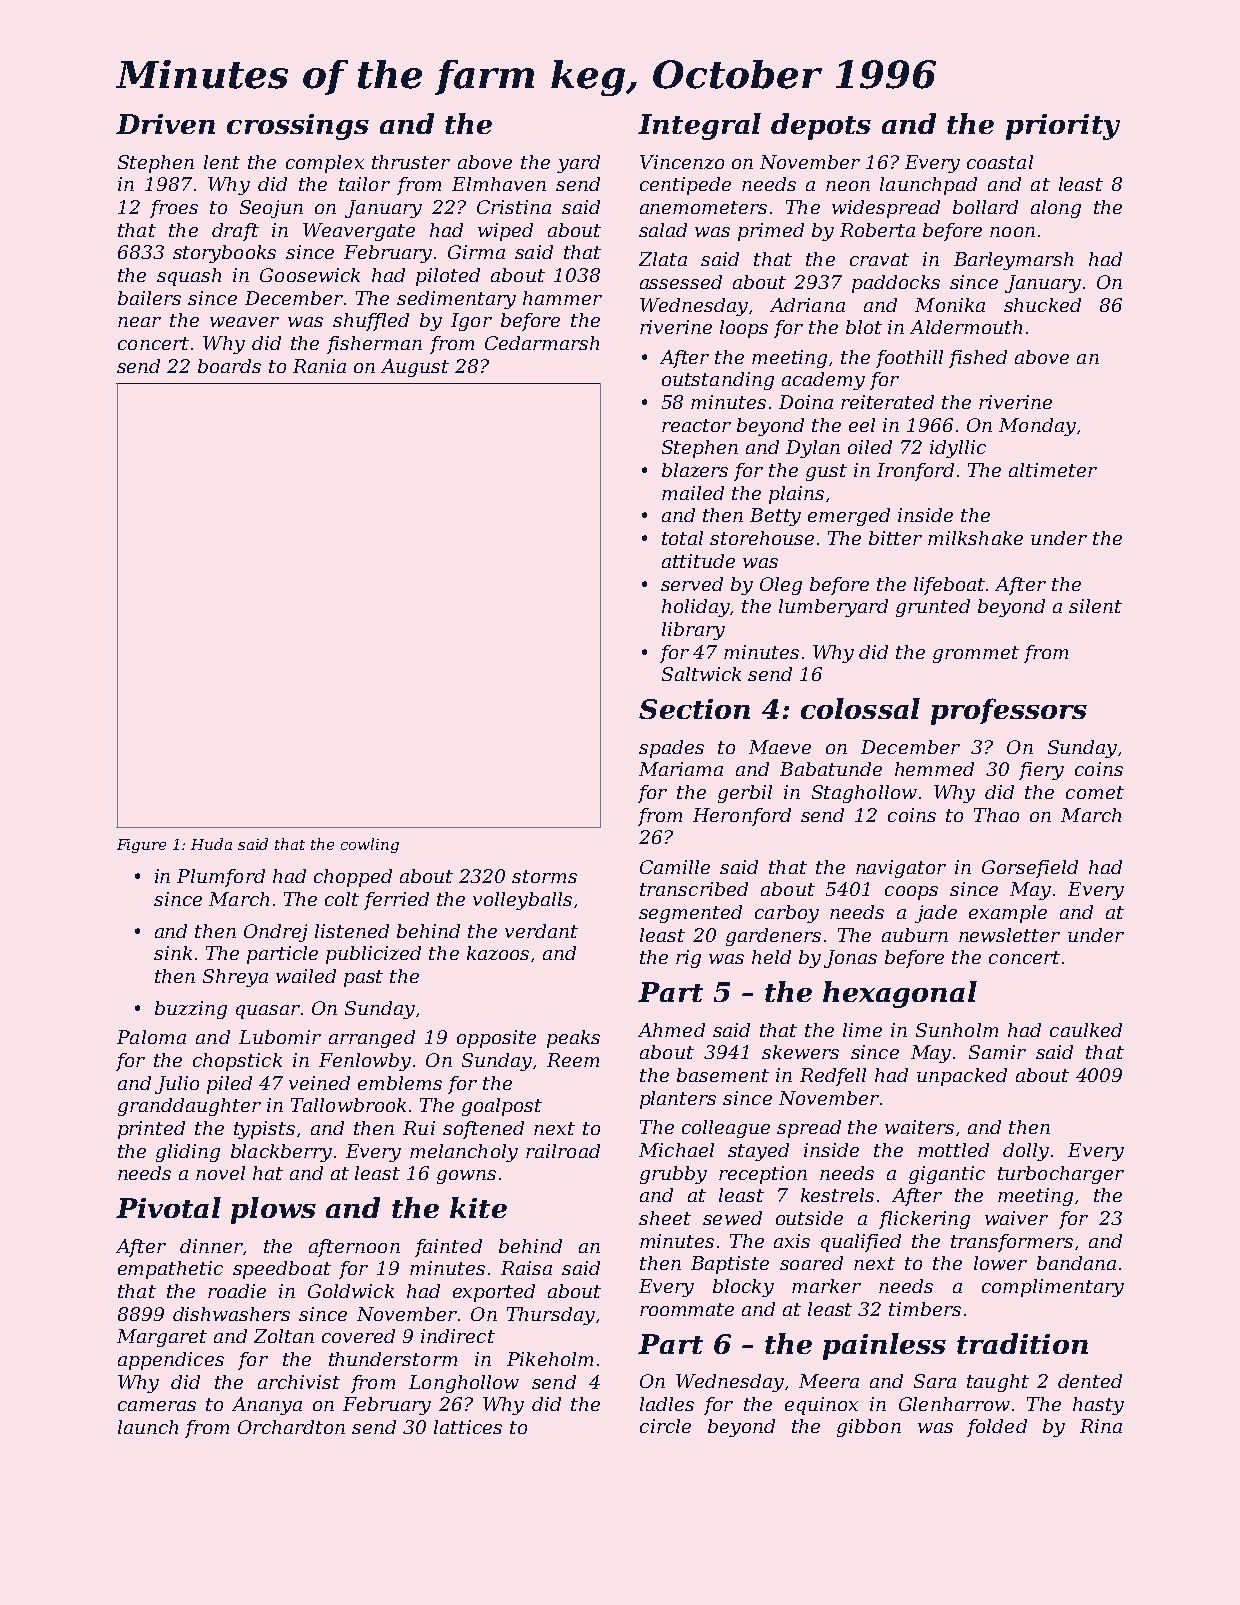  What do you see at coordinates (699, 126) in the screenshot?
I see `Integral` at bounding box center [699, 126].
